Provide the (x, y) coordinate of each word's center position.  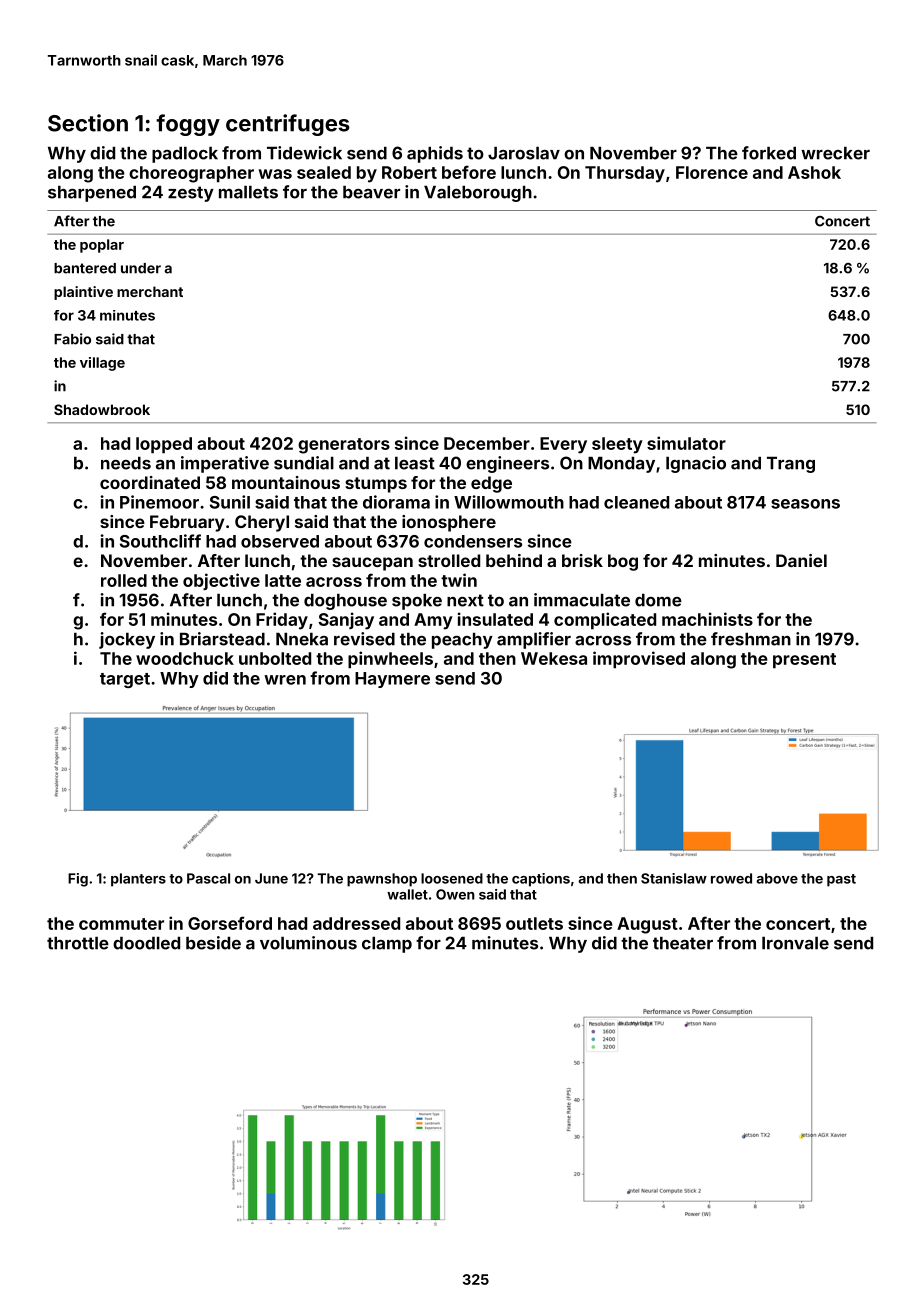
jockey (127, 640)
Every (563, 445)
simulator (686, 443)
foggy (188, 125)
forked (769, 153)
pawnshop (382, 880)
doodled (146, 943)
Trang (791, 465)
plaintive (83, 293)
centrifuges (288, 125)
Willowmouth (509, 502)
